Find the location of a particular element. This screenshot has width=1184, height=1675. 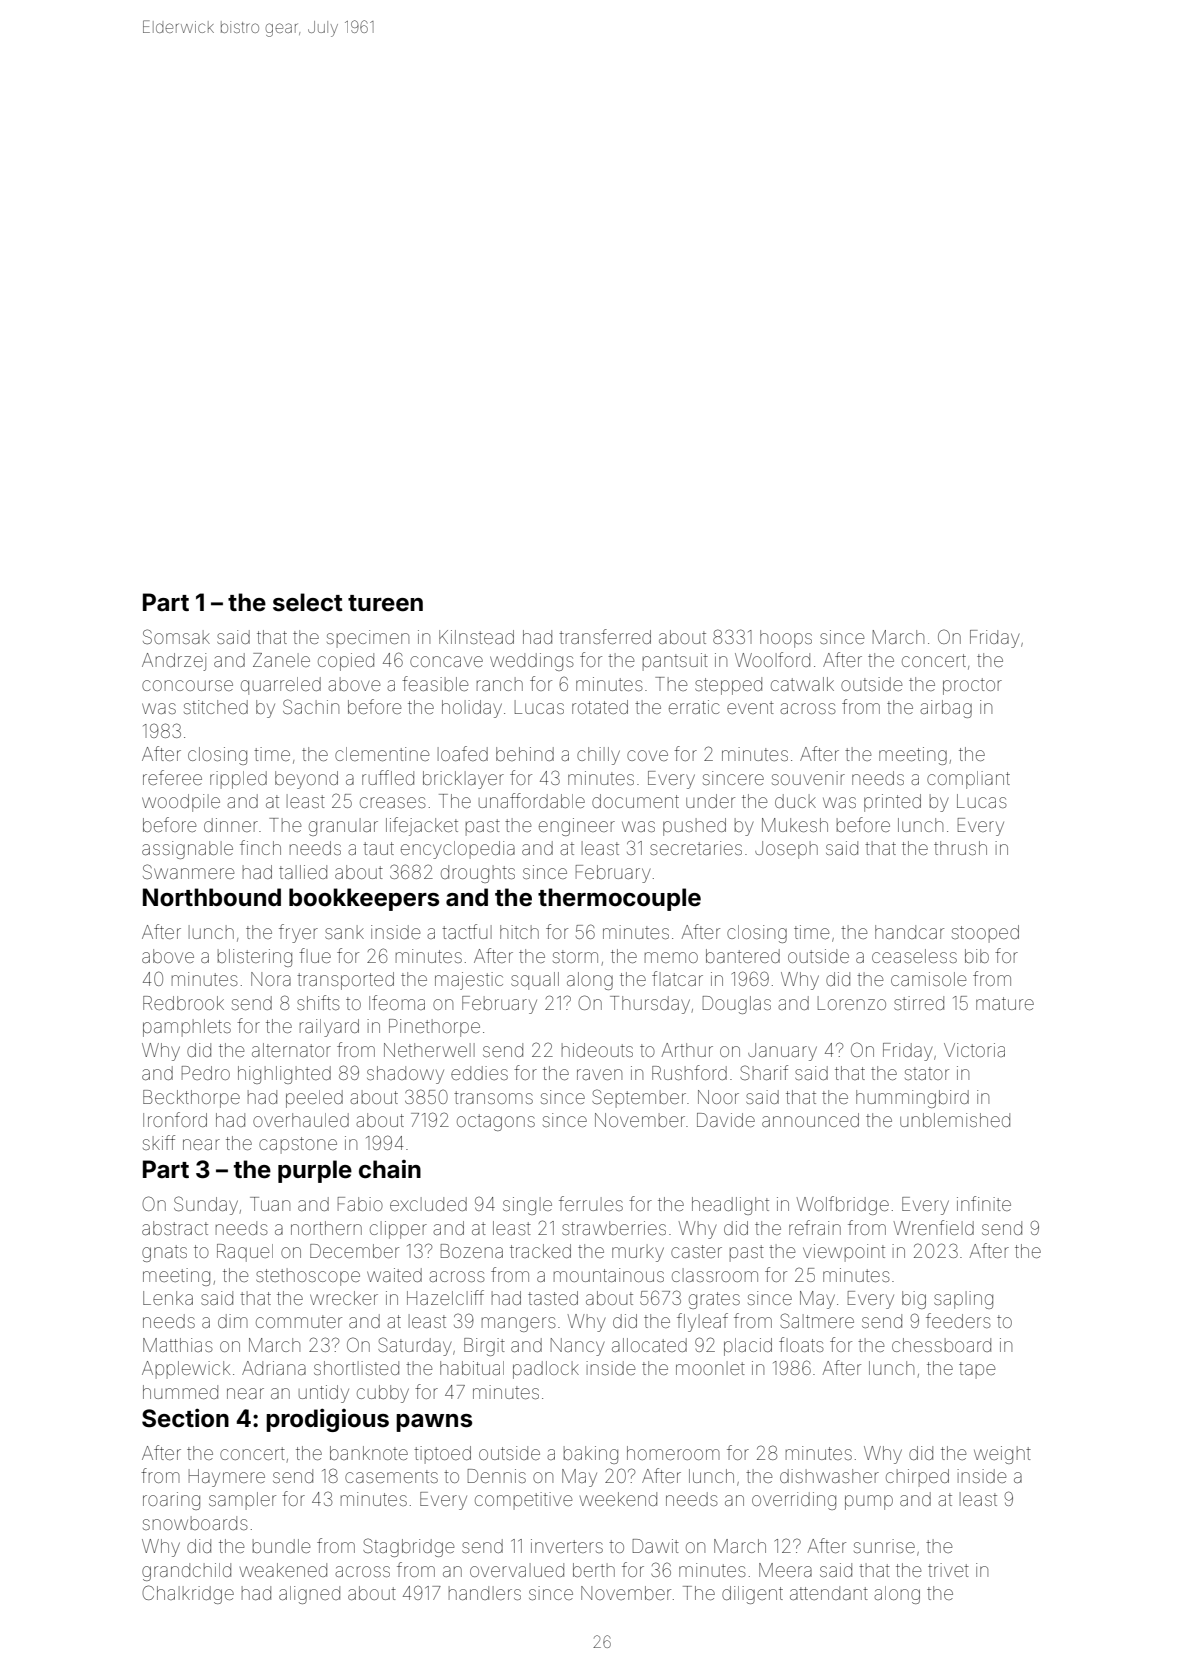

Pedro is located at coordinates (206, 1073).
